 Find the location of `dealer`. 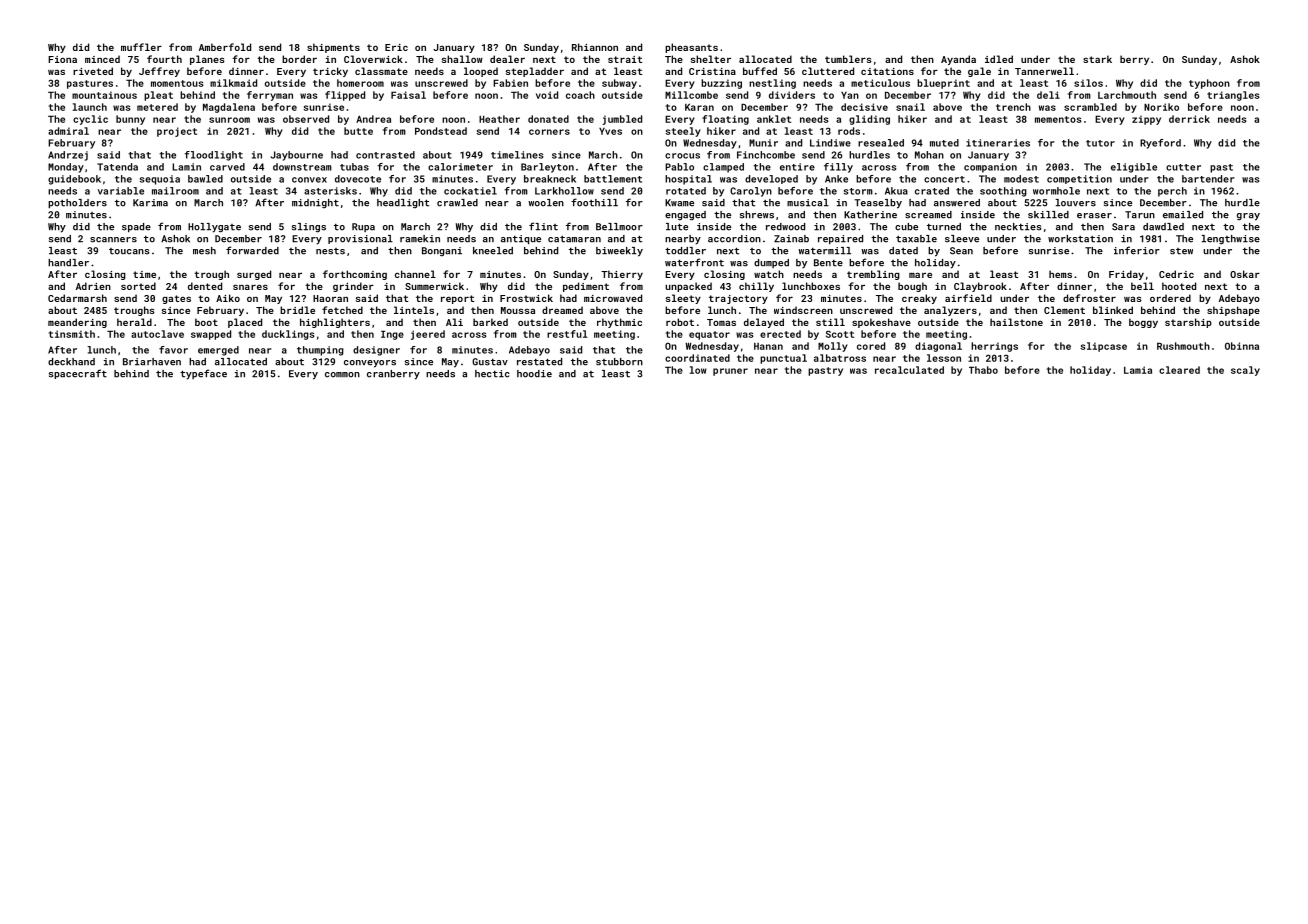

dealer is located at coordinates (507, 59).
